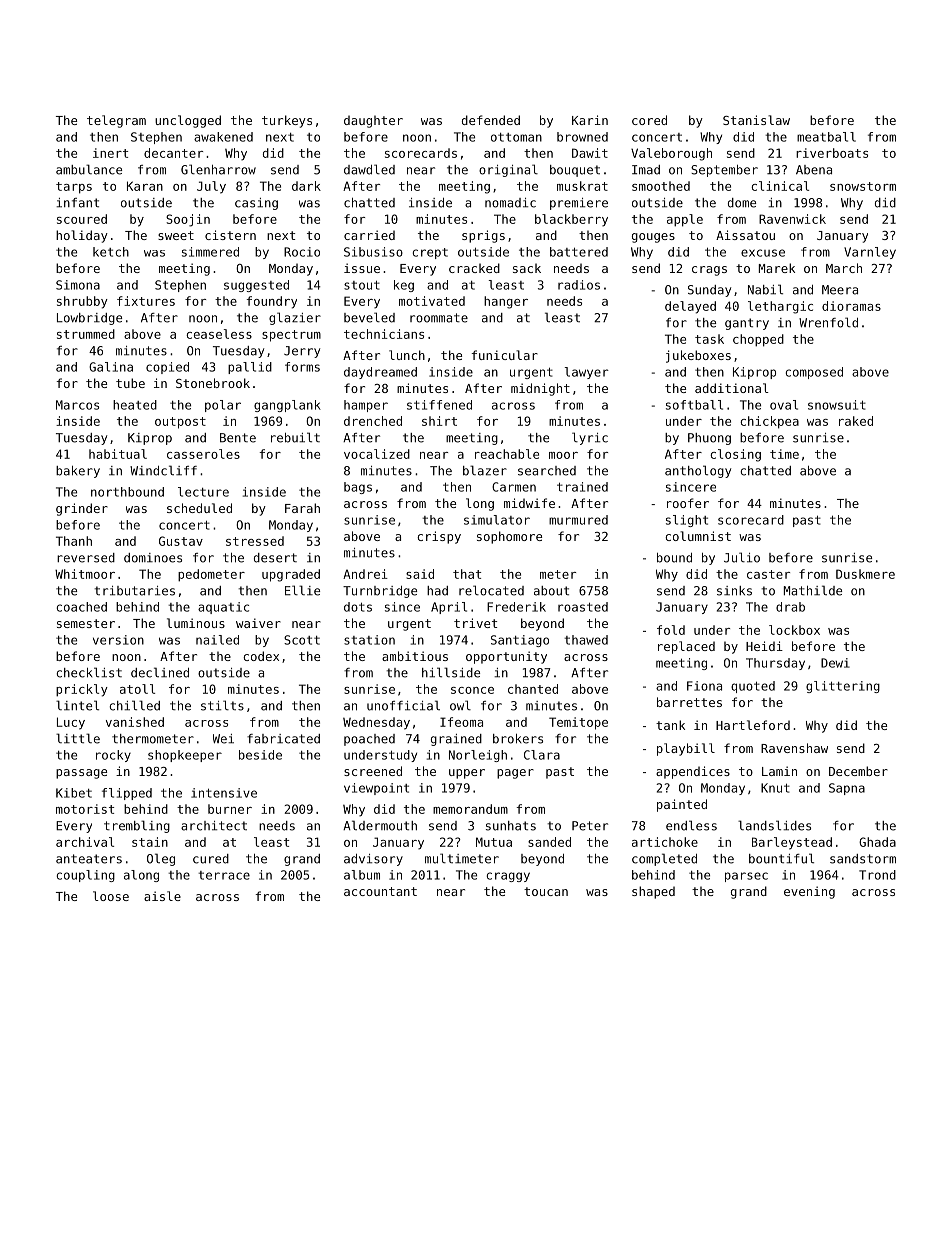  What do you see at coordinates (295, 318) in the document?
I see `glazier` at bounding box center [295, 318].
